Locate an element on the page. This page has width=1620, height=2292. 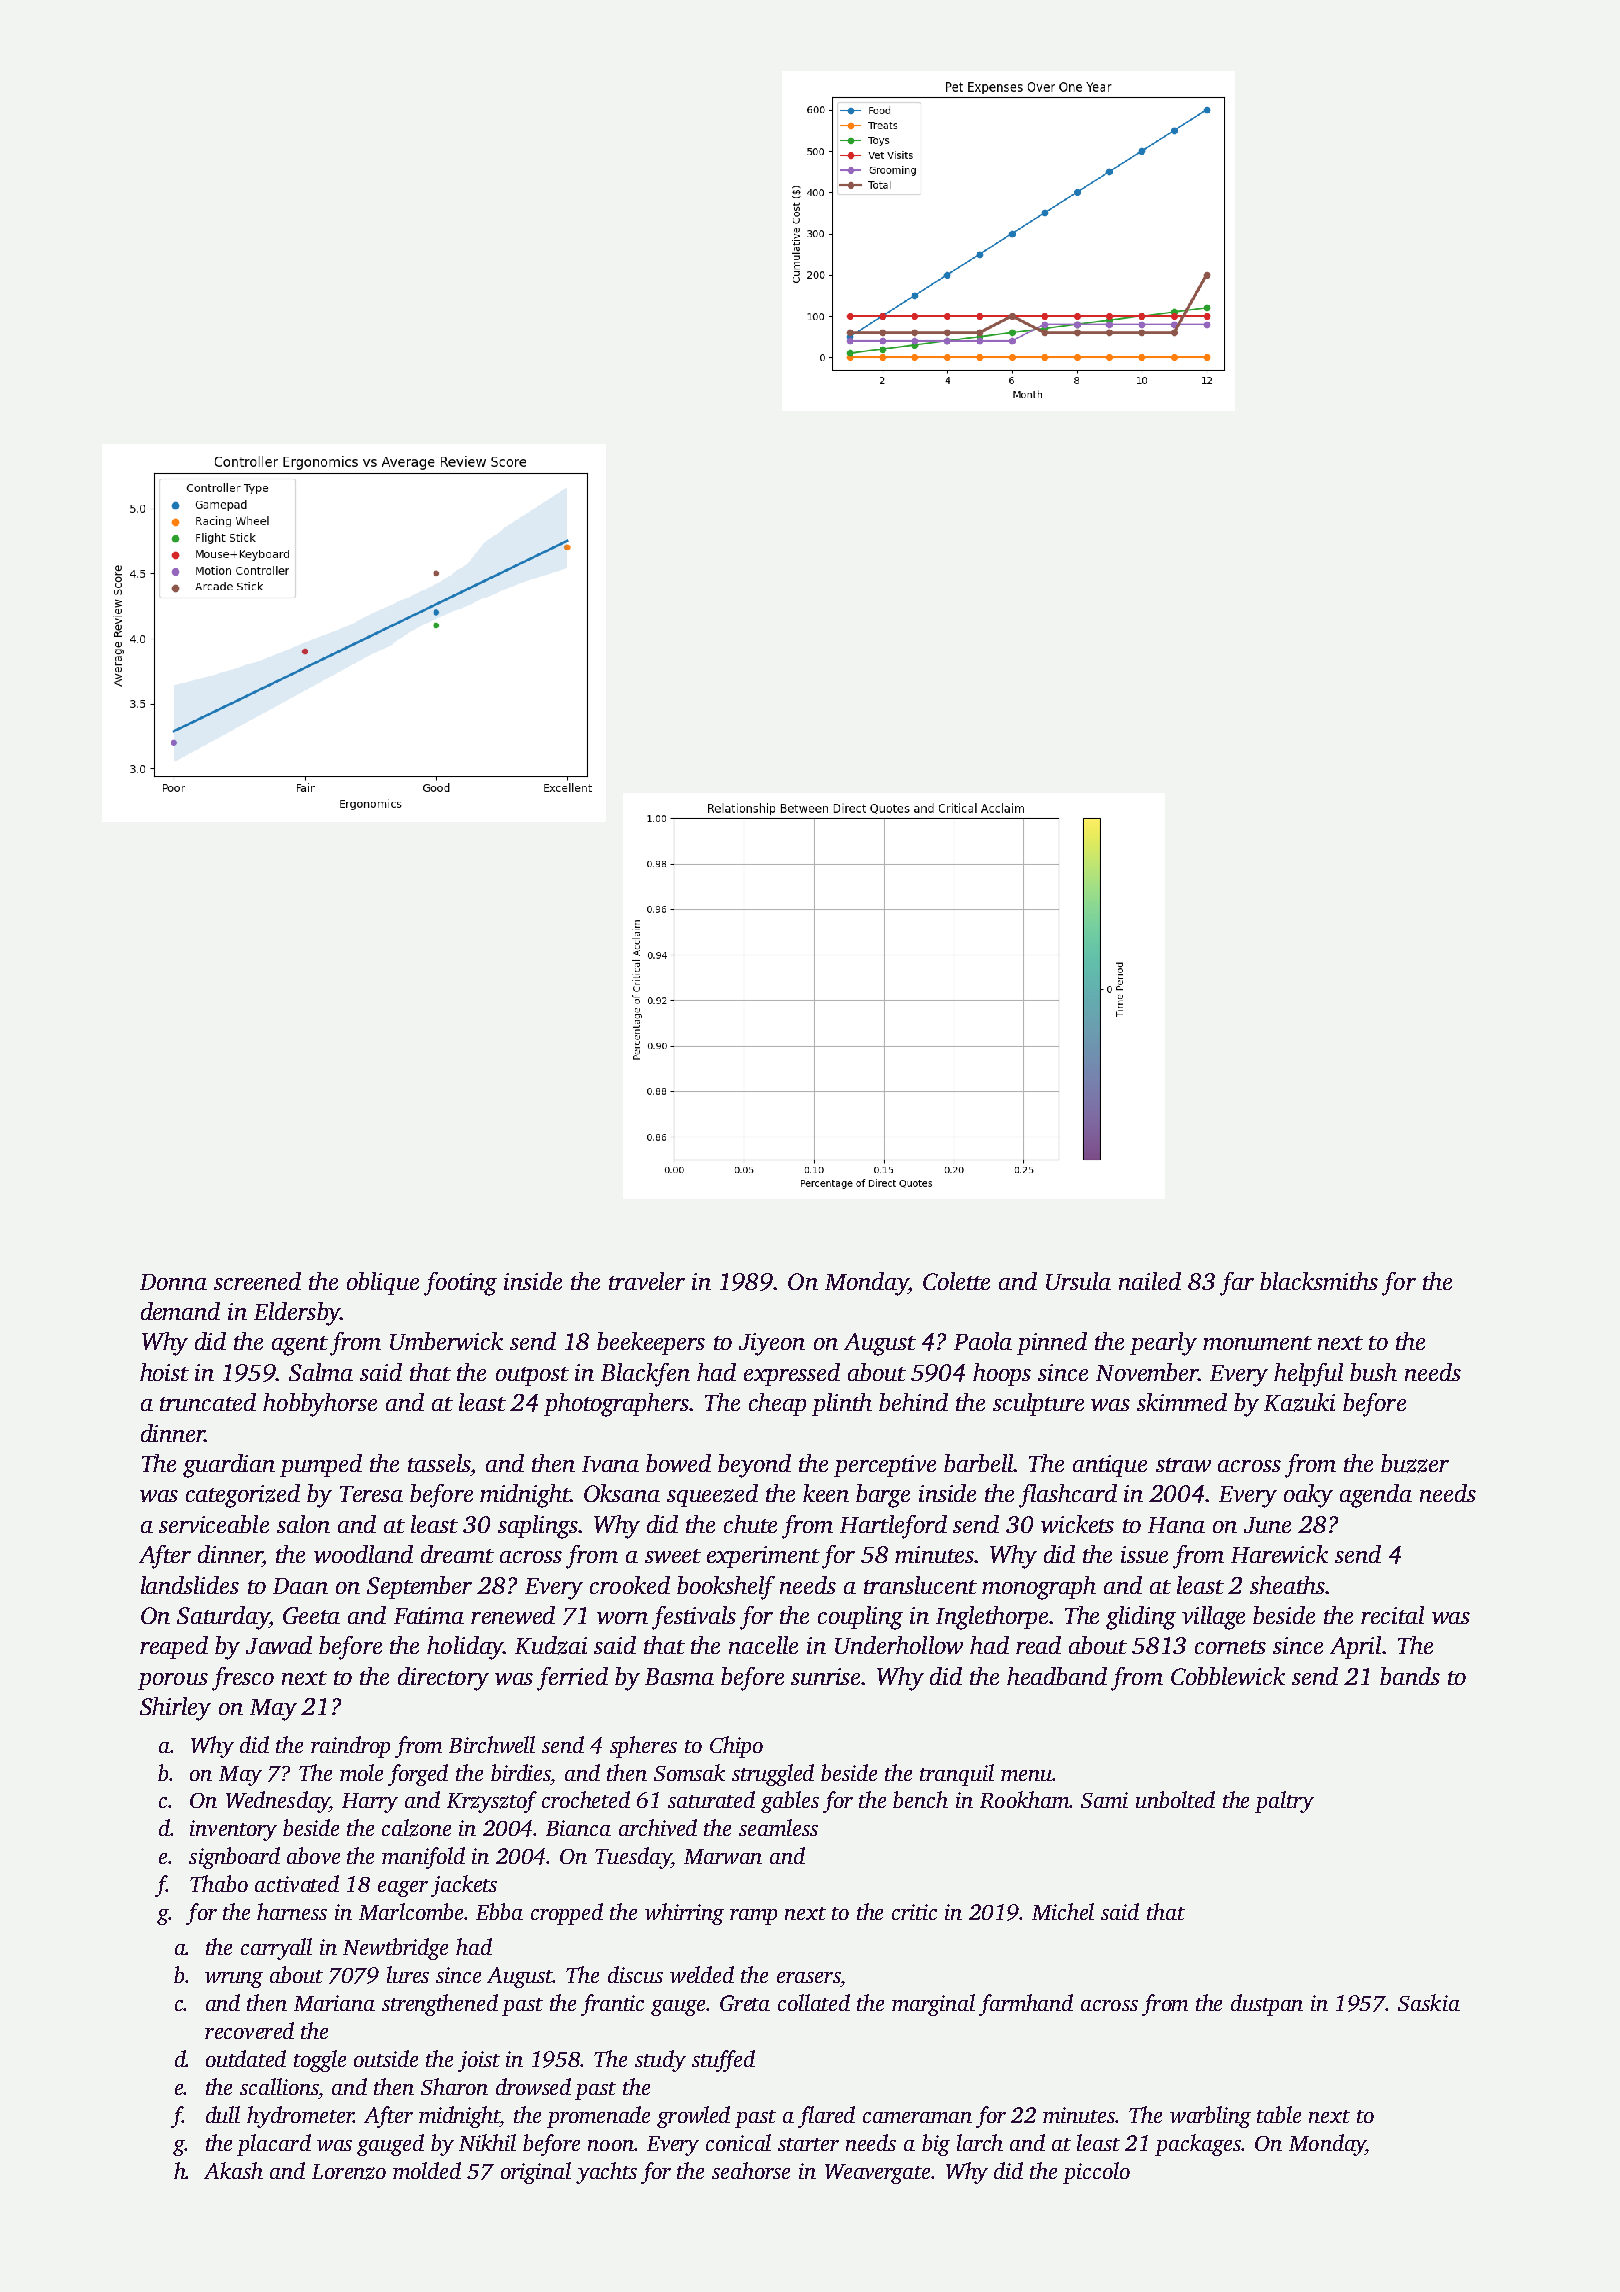
Hana is located at coordinates (1176, 1525).
